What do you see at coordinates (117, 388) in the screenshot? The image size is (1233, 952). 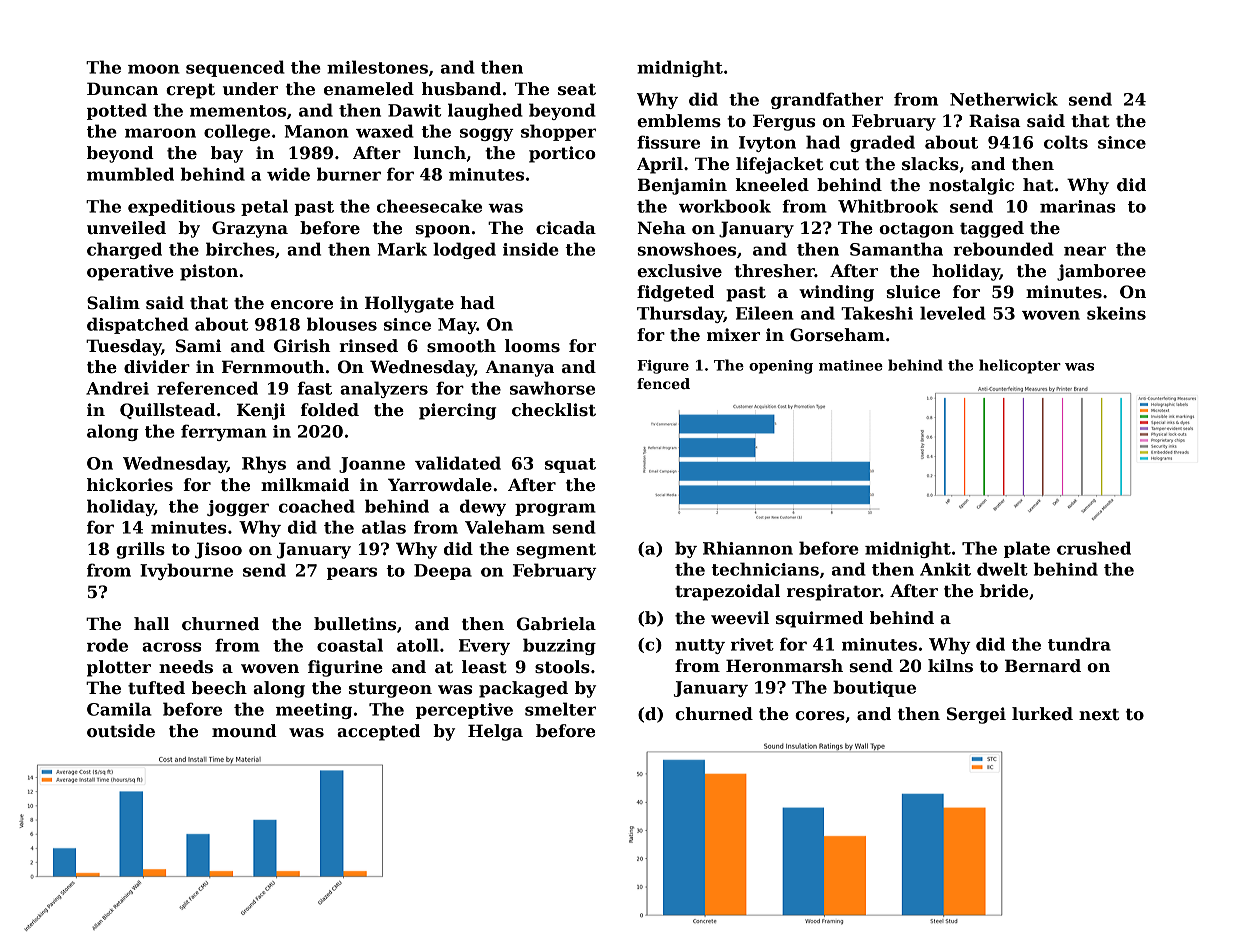 I see `Andrei` at bounding box center [117, 388].
